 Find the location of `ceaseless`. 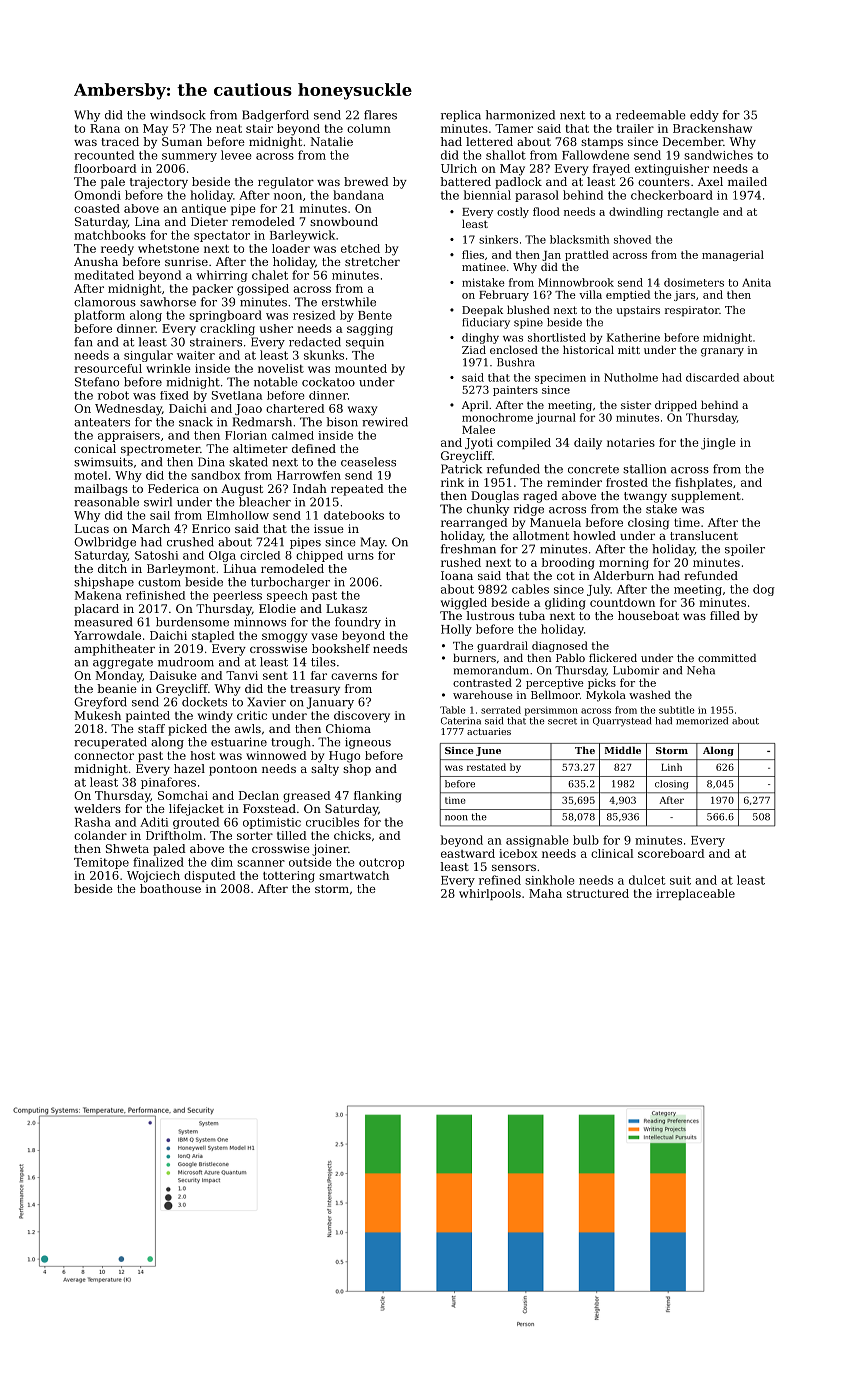

ceaseless is located at coordinates (368, 462).
